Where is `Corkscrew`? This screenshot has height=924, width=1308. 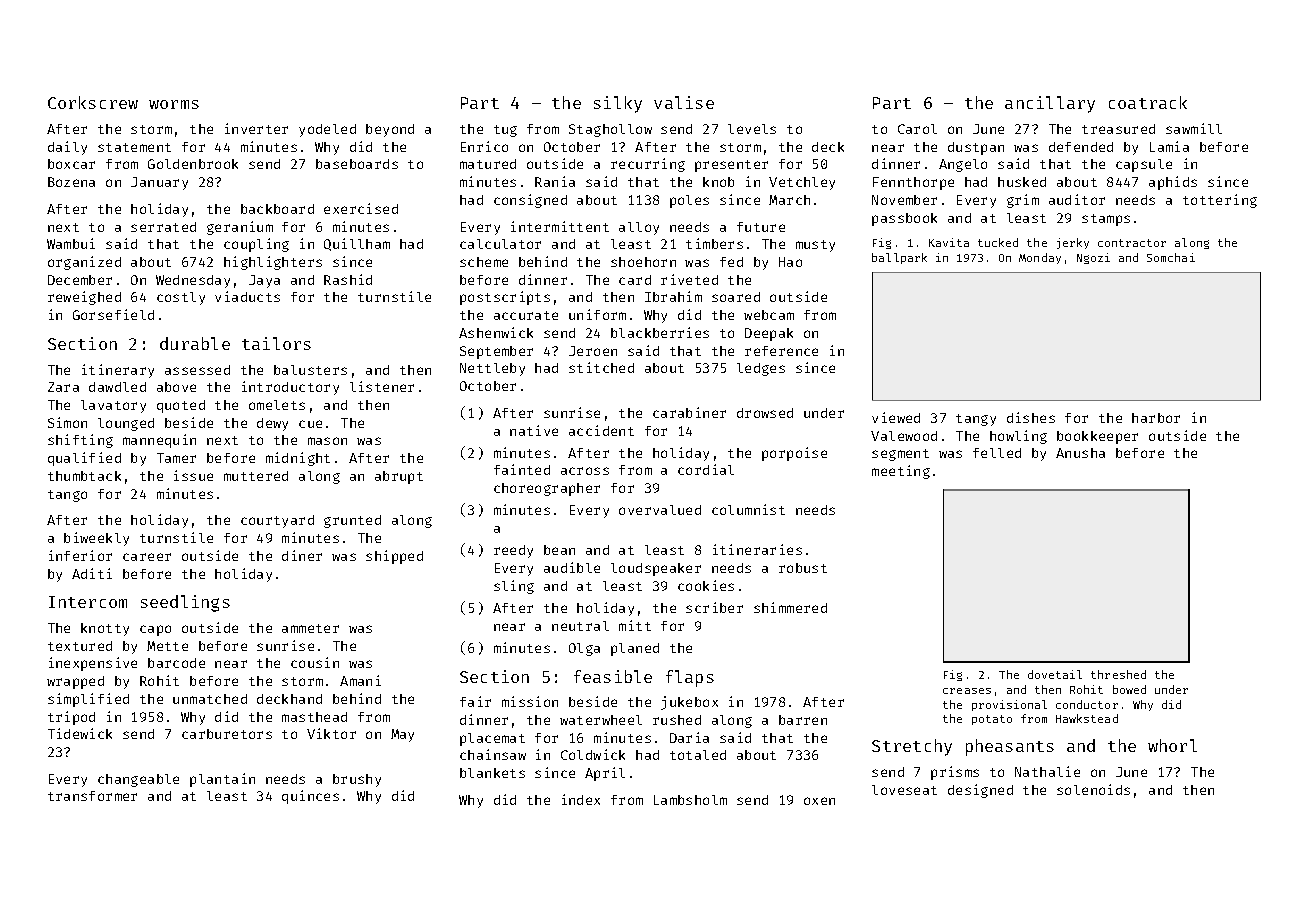
Corkscrew is located at coordinates (93, 102).
